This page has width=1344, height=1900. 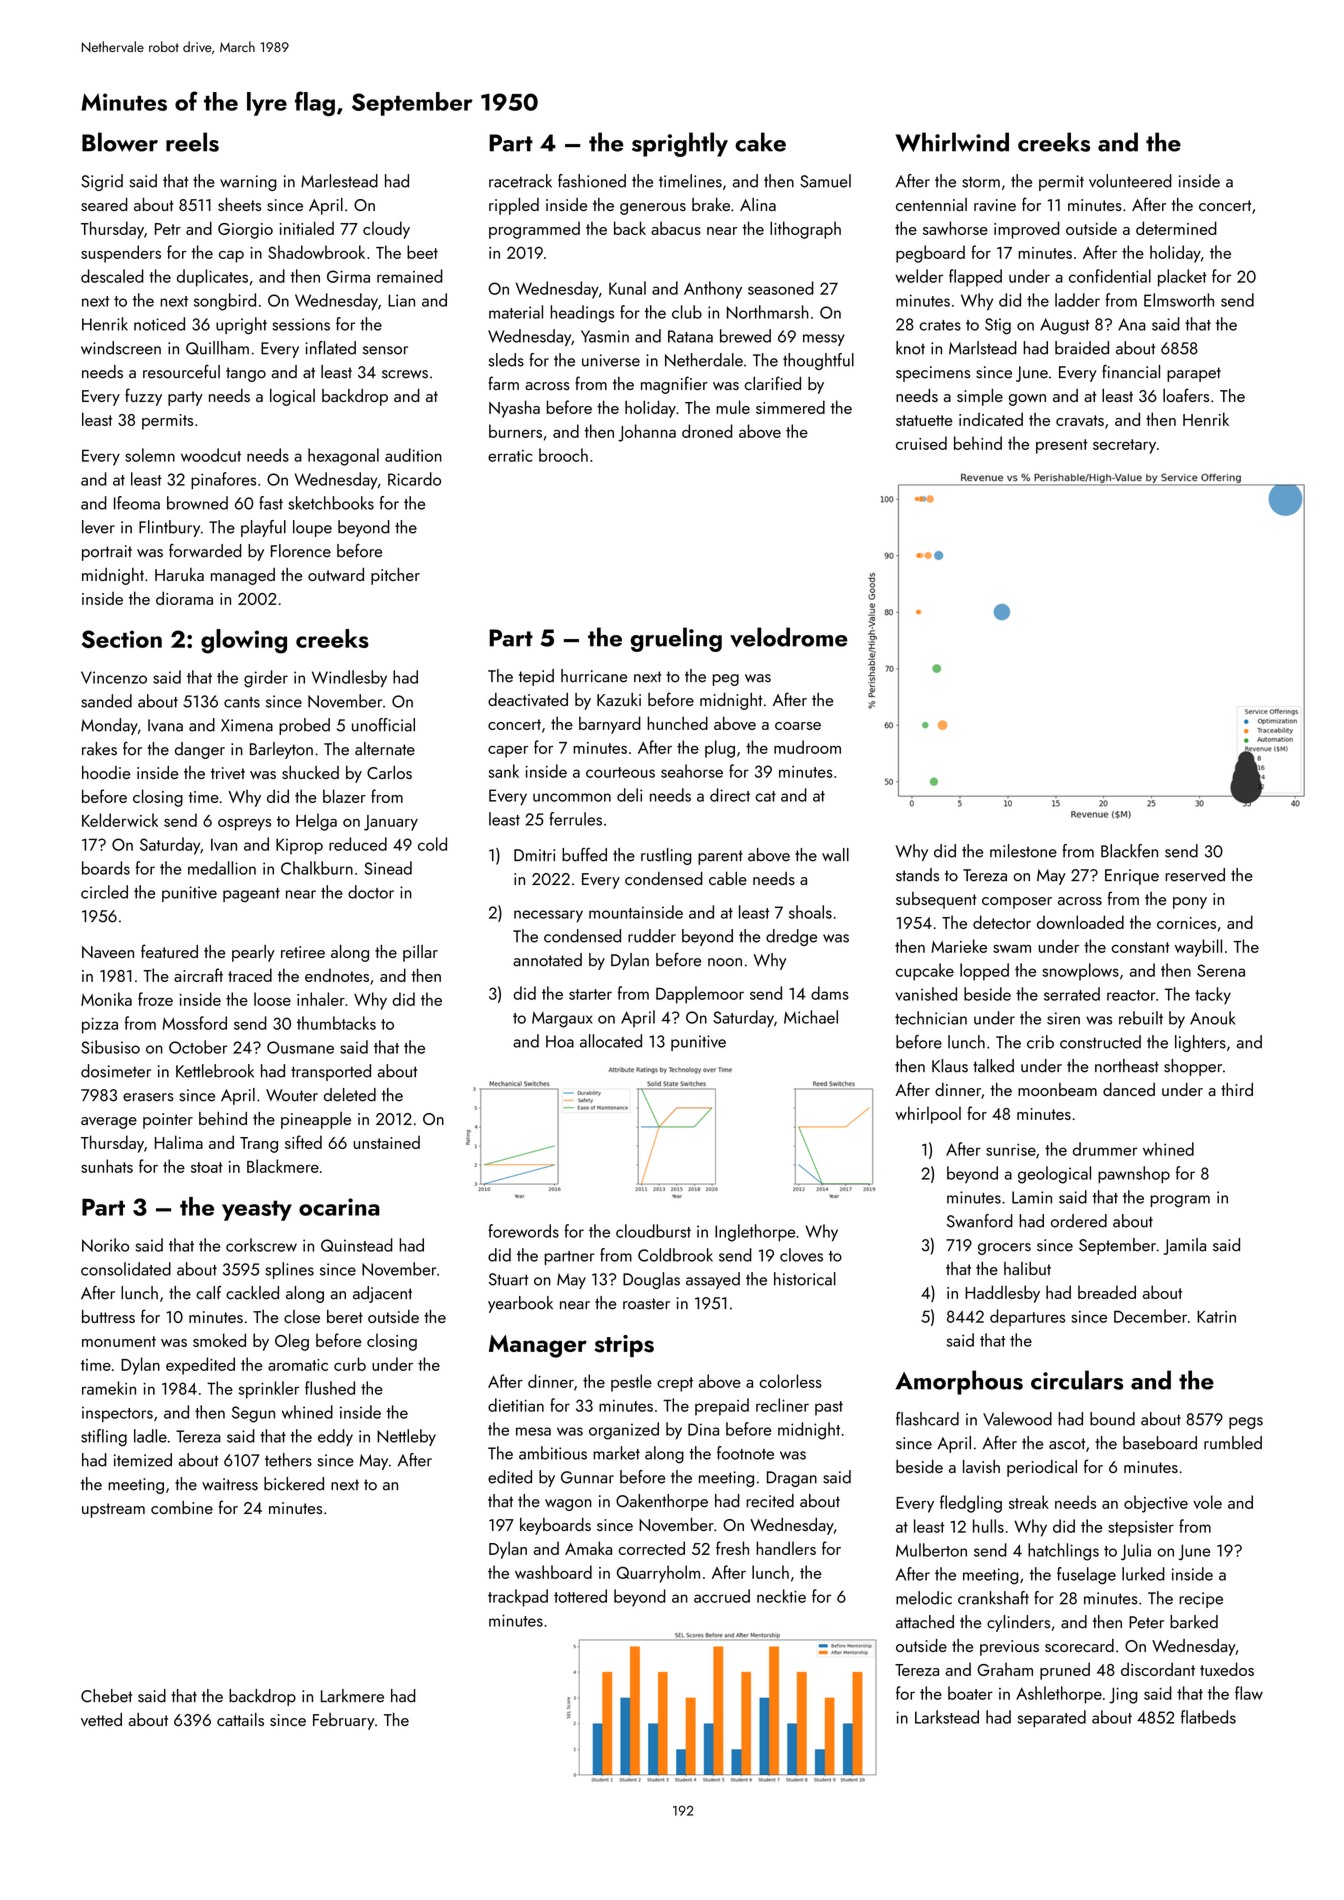 What do you see at coordinates (395, 576) in the page?
I see `pitcher` at bounding box center [395, 576].
